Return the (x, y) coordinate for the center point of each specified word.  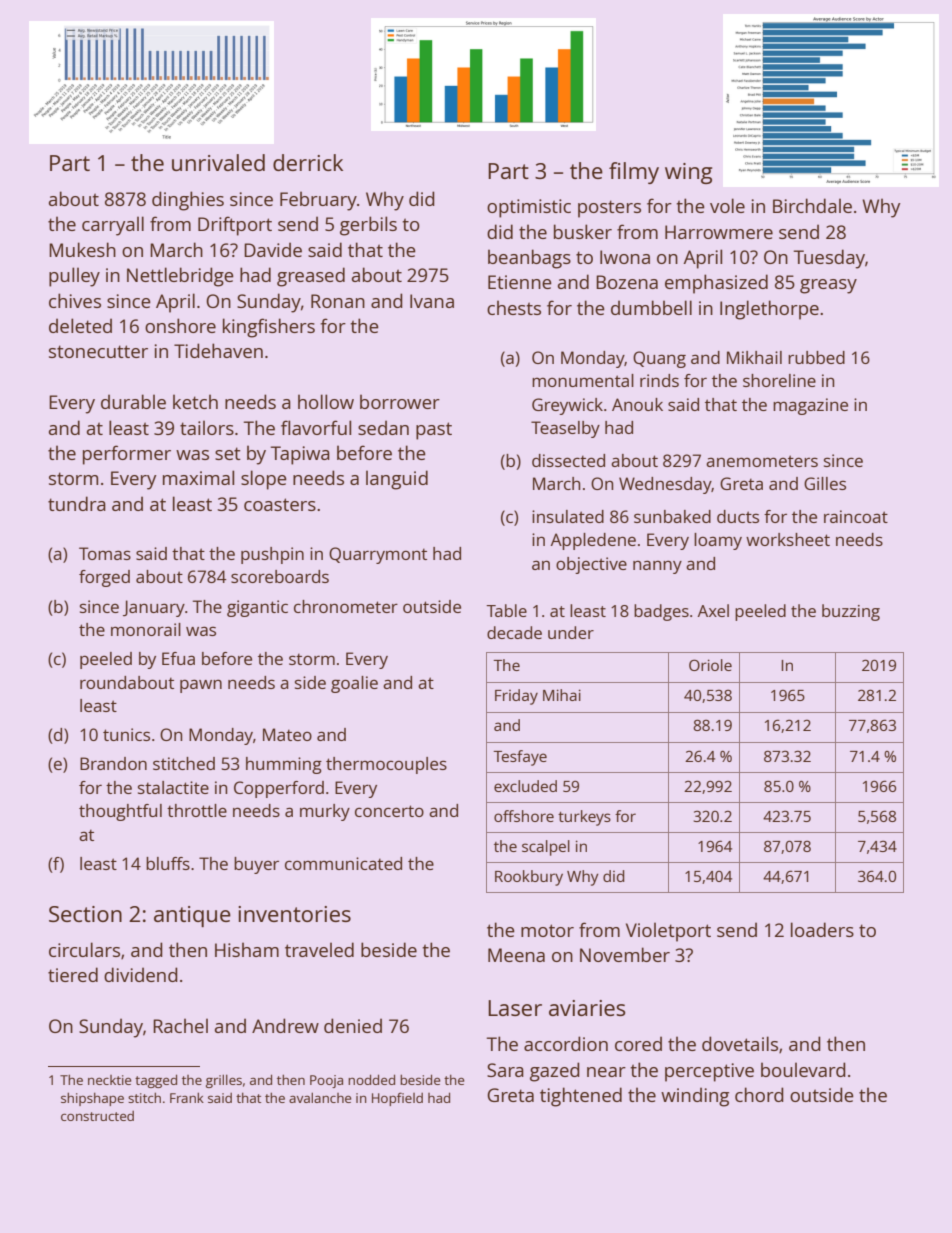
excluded (525, 786)
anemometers (762, 461)
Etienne (520, 282)
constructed (97, 1116)
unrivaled (218, 162)
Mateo (287, 734)
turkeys (584, 818)
